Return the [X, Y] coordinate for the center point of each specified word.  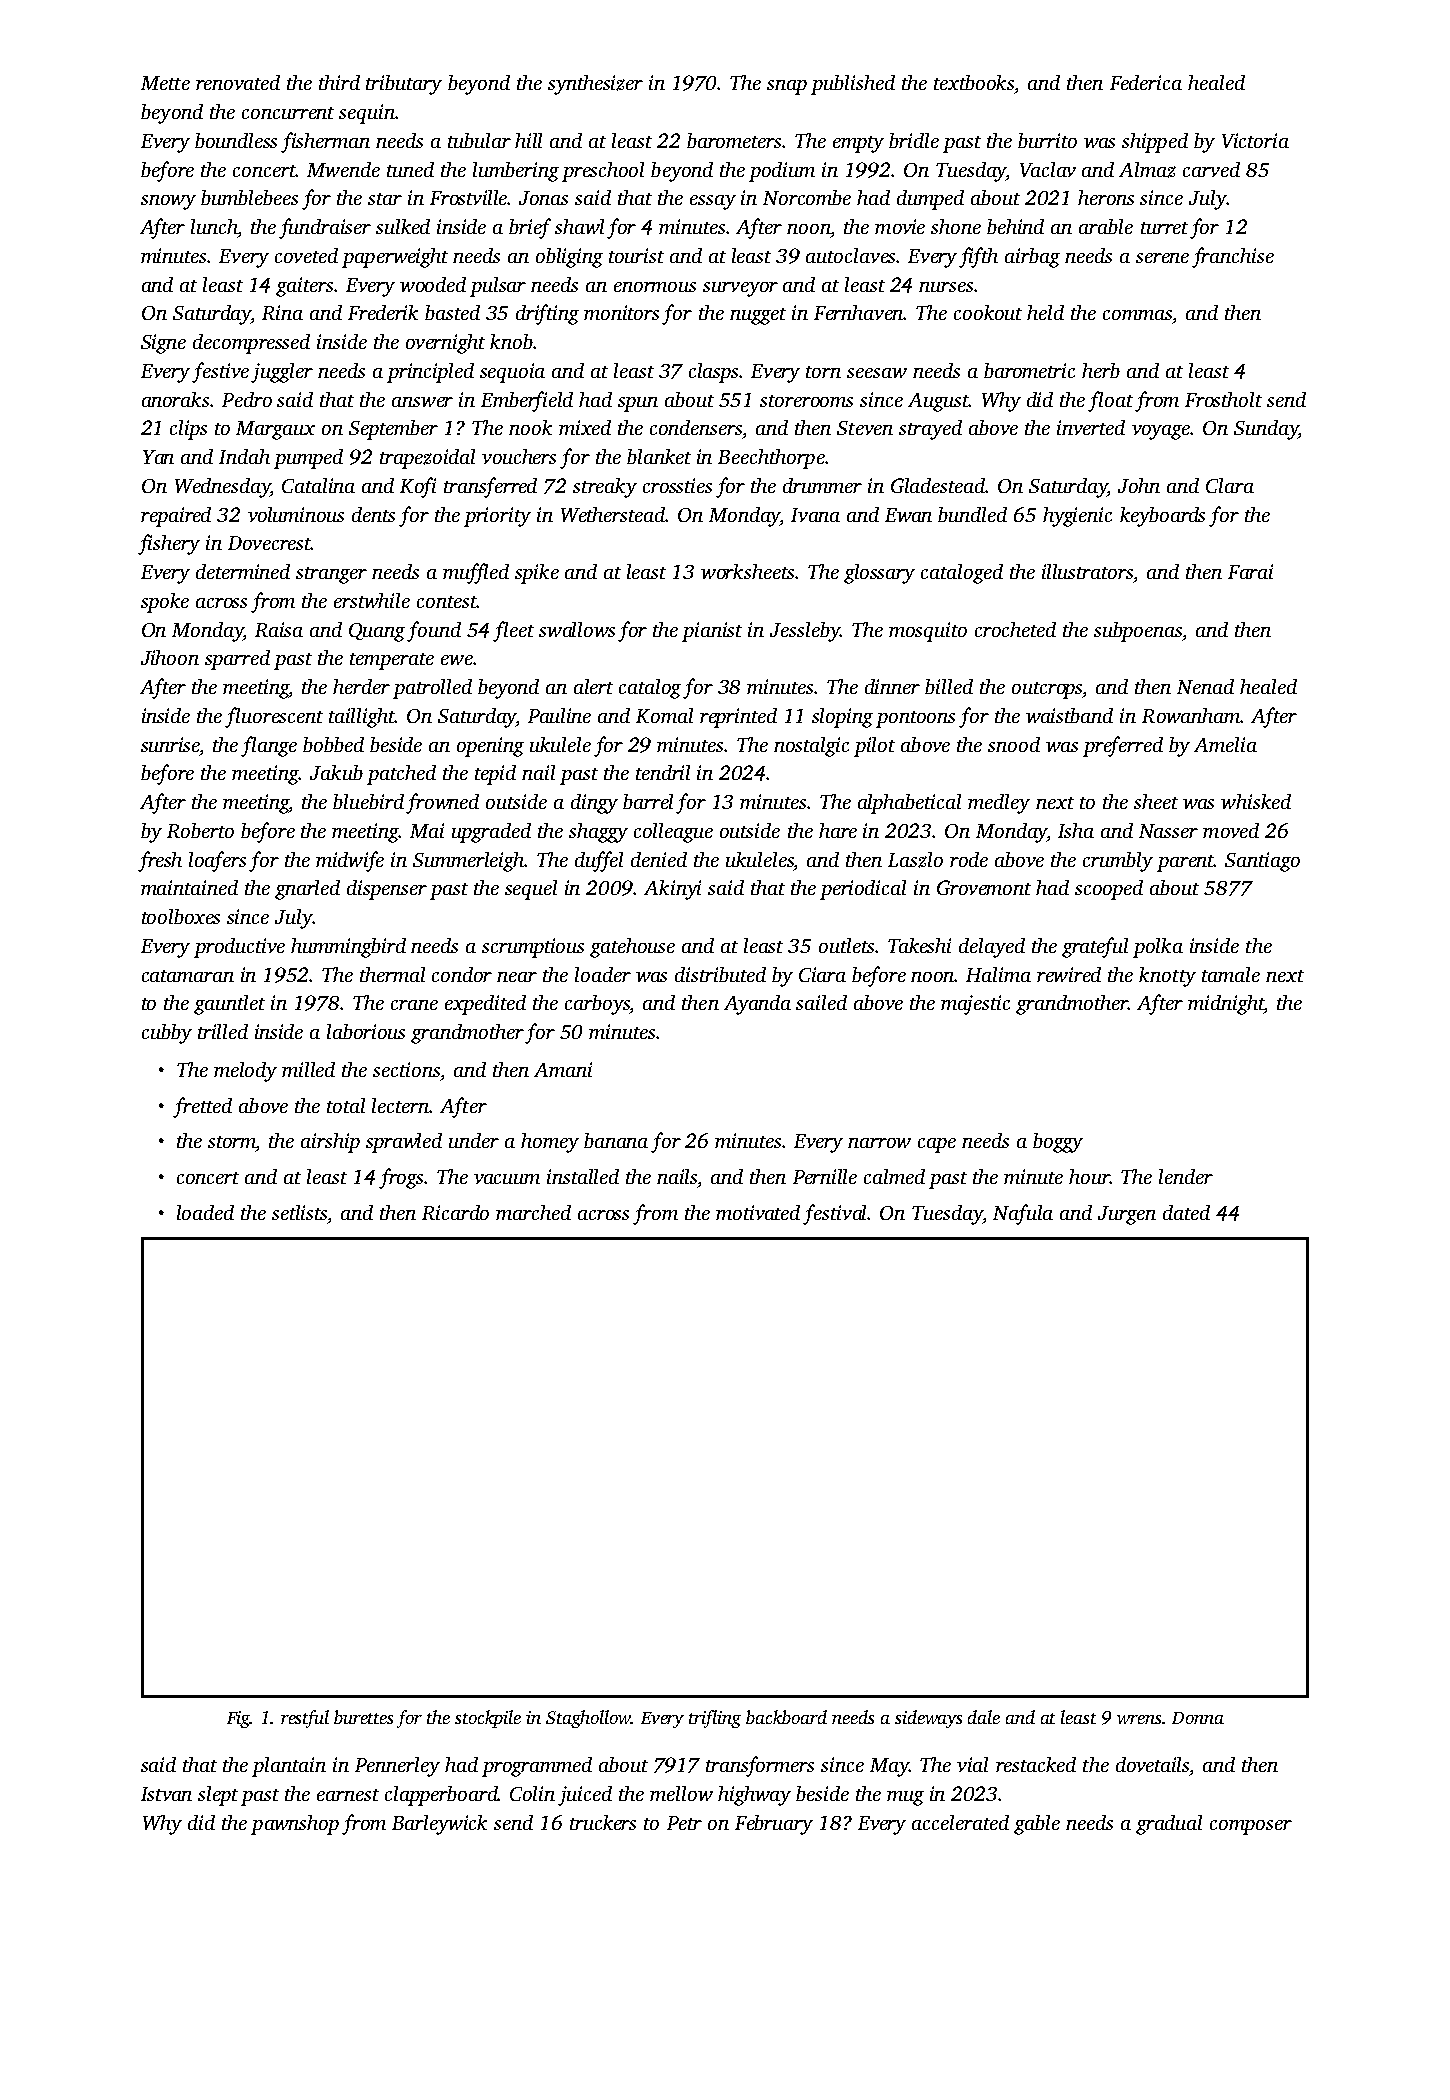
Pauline [559, 715]
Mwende [343, 169]
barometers [734, 140]
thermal [392, 974]
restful [305, 1719]
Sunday [1266, 430]
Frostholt [1223, 399]
